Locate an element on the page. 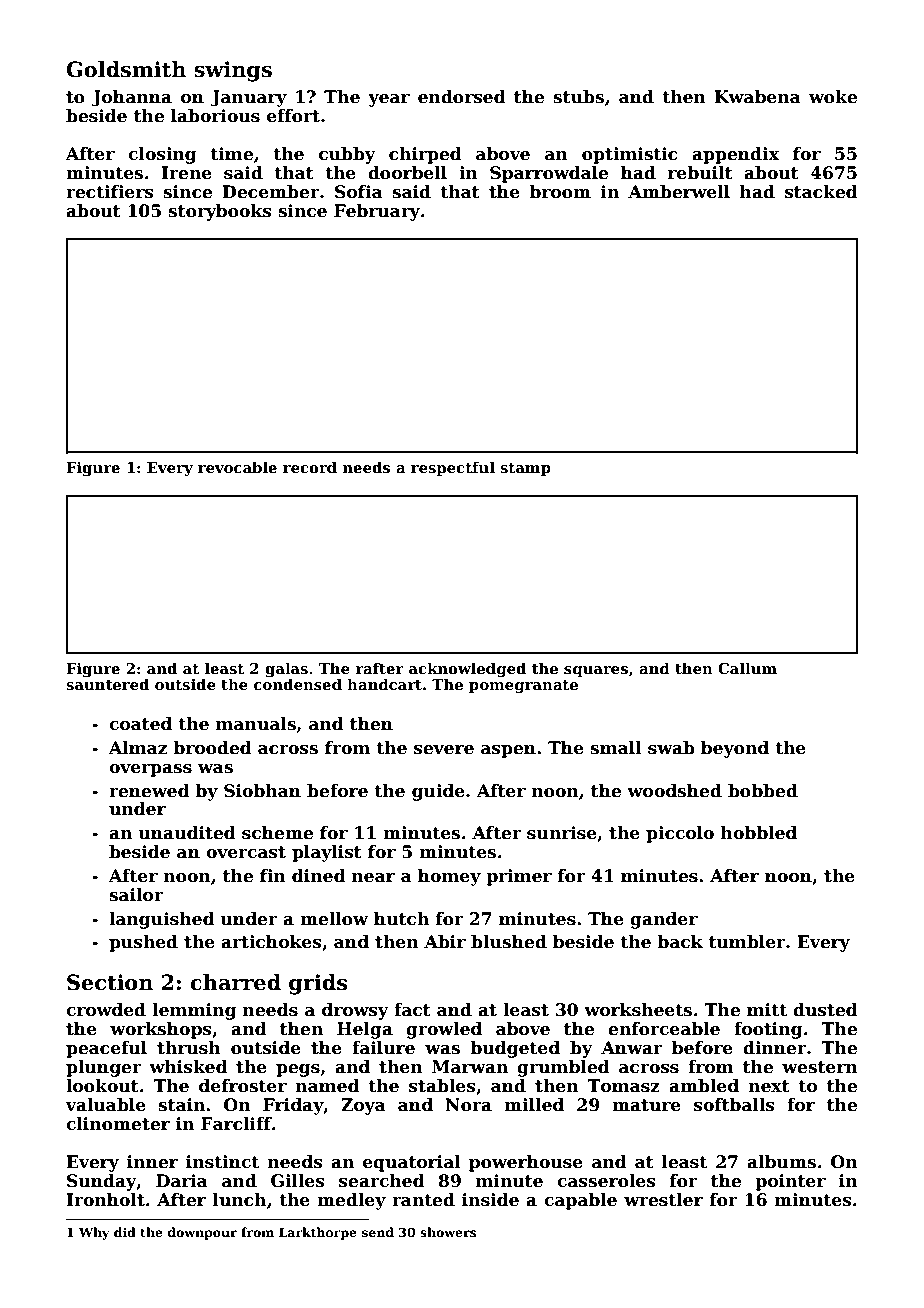  Goldsmith is located at coordinates (126, 69).
